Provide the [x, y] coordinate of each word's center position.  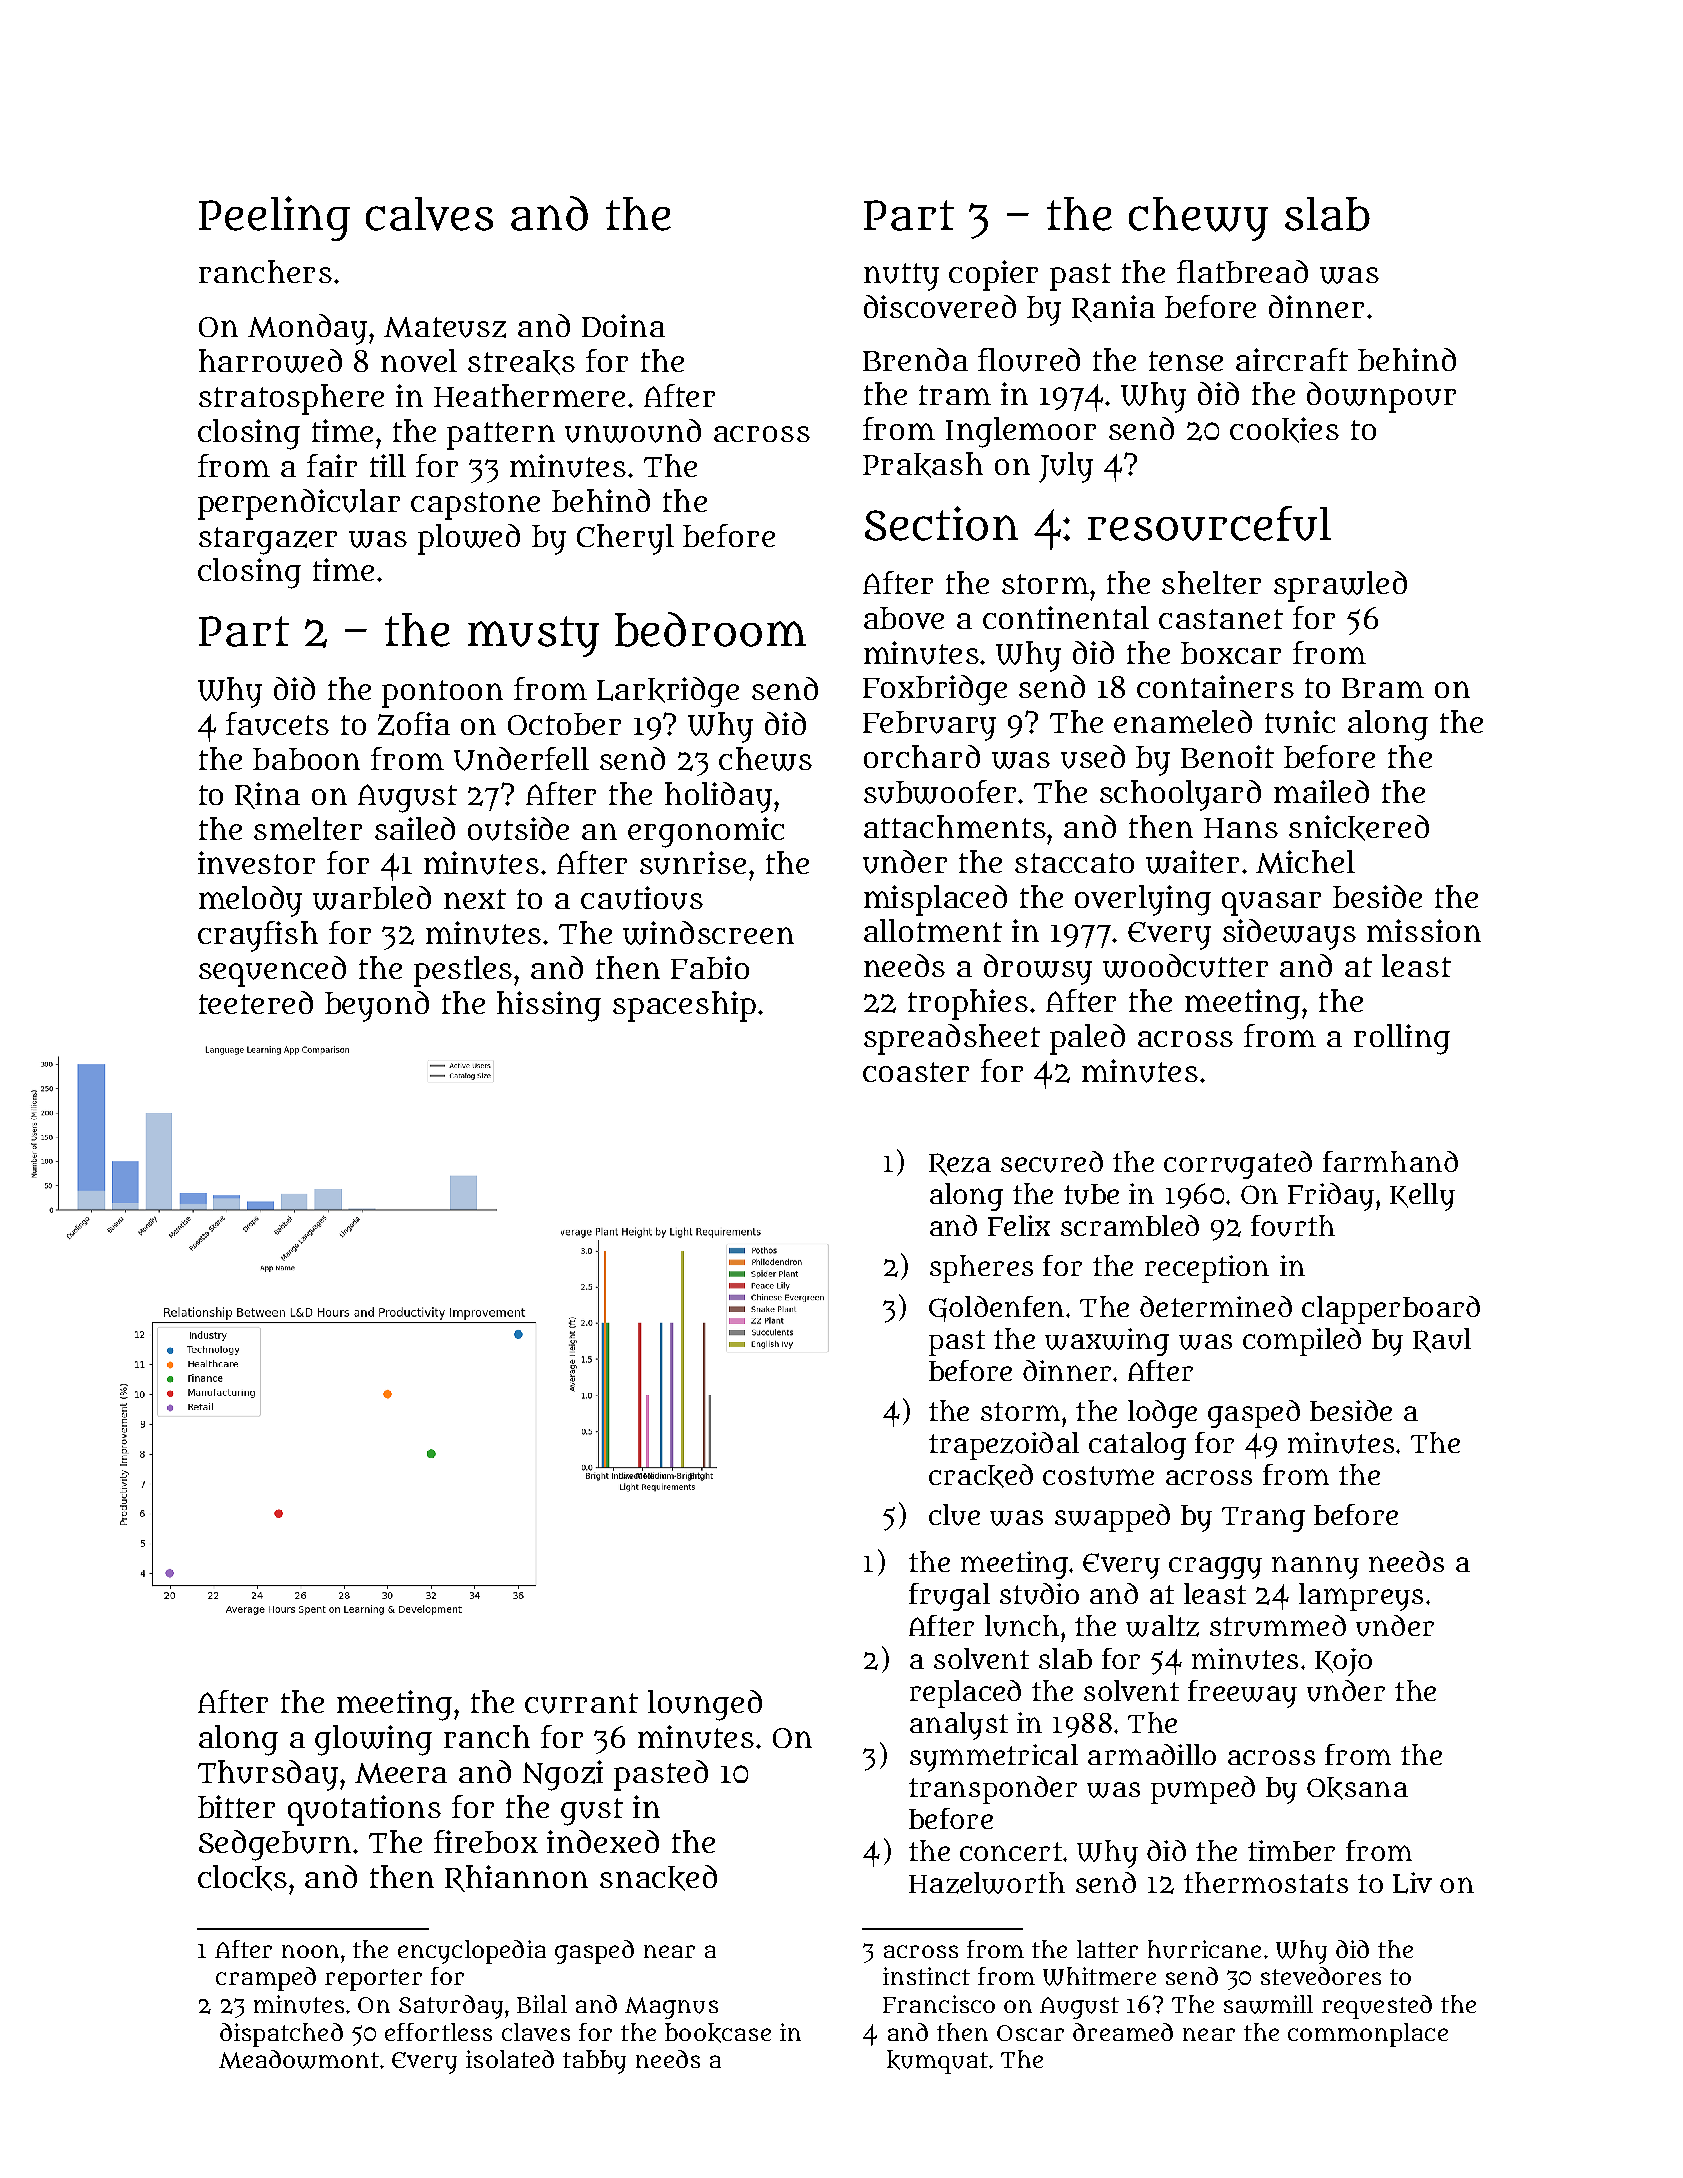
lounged [705, 1705]
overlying [1143, 900]
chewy [1198, 219]
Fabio [710, 967]
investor [256, 862]
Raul [1442, 1340]
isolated [510, 2059]
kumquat [937, 2062]
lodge [1162, 1414]
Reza [960, 1164]
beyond [377, 1006]
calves [429, 214]
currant [581, 1703]
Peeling [274, 218]
